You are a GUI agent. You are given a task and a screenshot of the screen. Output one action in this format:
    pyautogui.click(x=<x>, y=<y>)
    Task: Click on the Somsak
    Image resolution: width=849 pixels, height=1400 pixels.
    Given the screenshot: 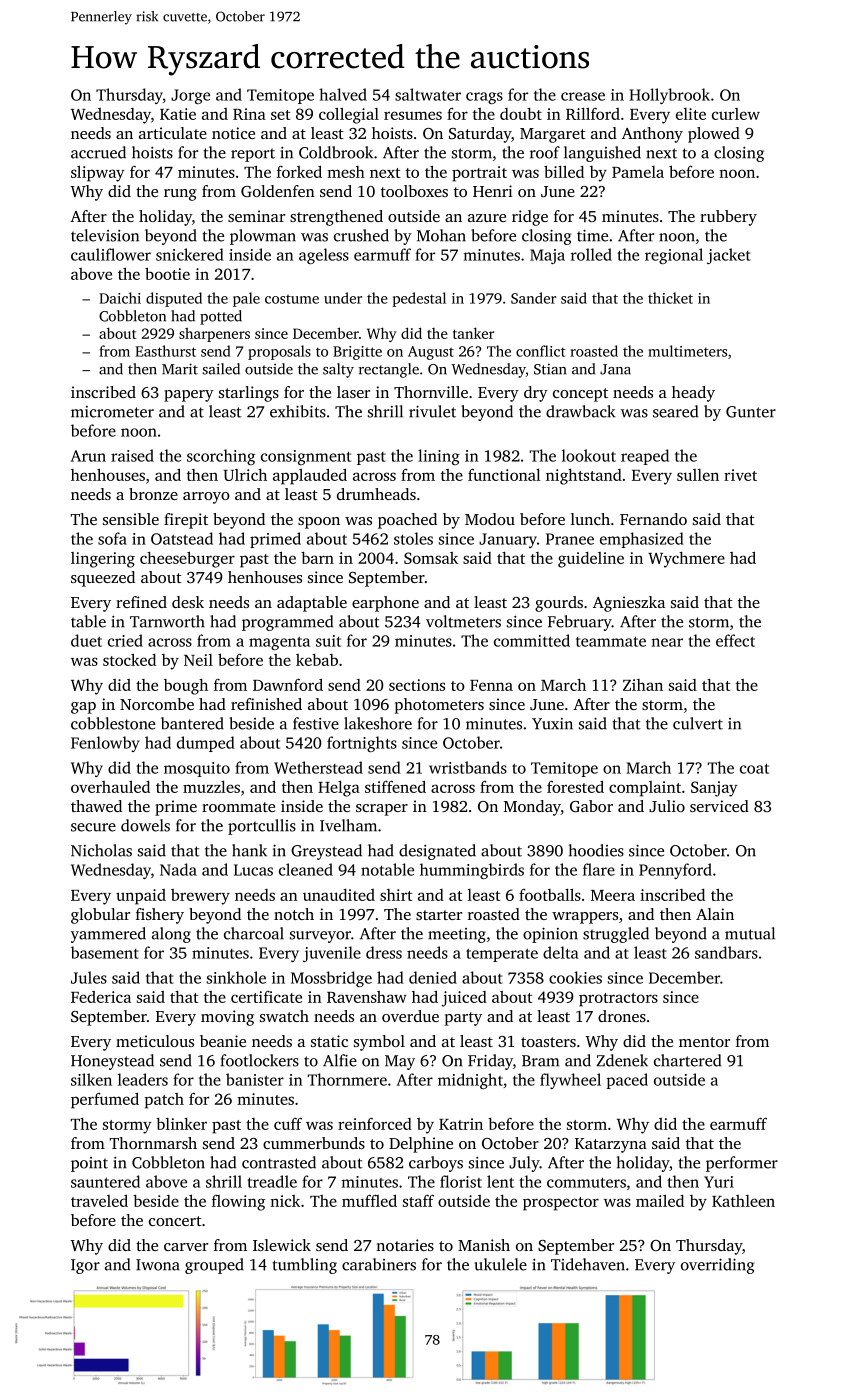 What is the action you would take?
    pyautogui.click(x=431, y=558)
